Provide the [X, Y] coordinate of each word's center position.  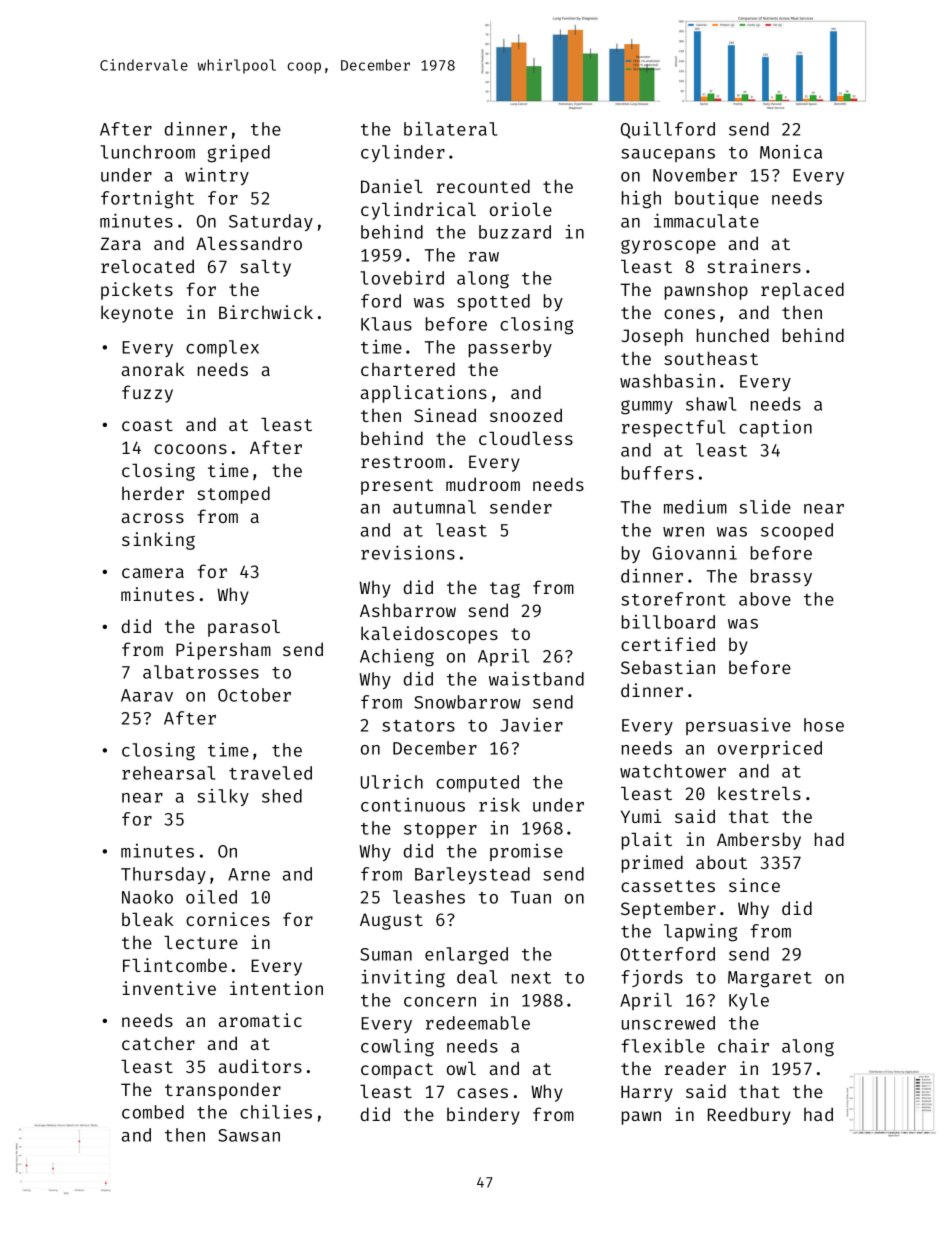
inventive [169, 988]
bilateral [450, 129]
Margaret [770, 979]
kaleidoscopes [429, 635]
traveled [270, 773]
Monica [791, 152]
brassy [781, 577]
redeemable [478, 1023]
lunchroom [147, 152]
